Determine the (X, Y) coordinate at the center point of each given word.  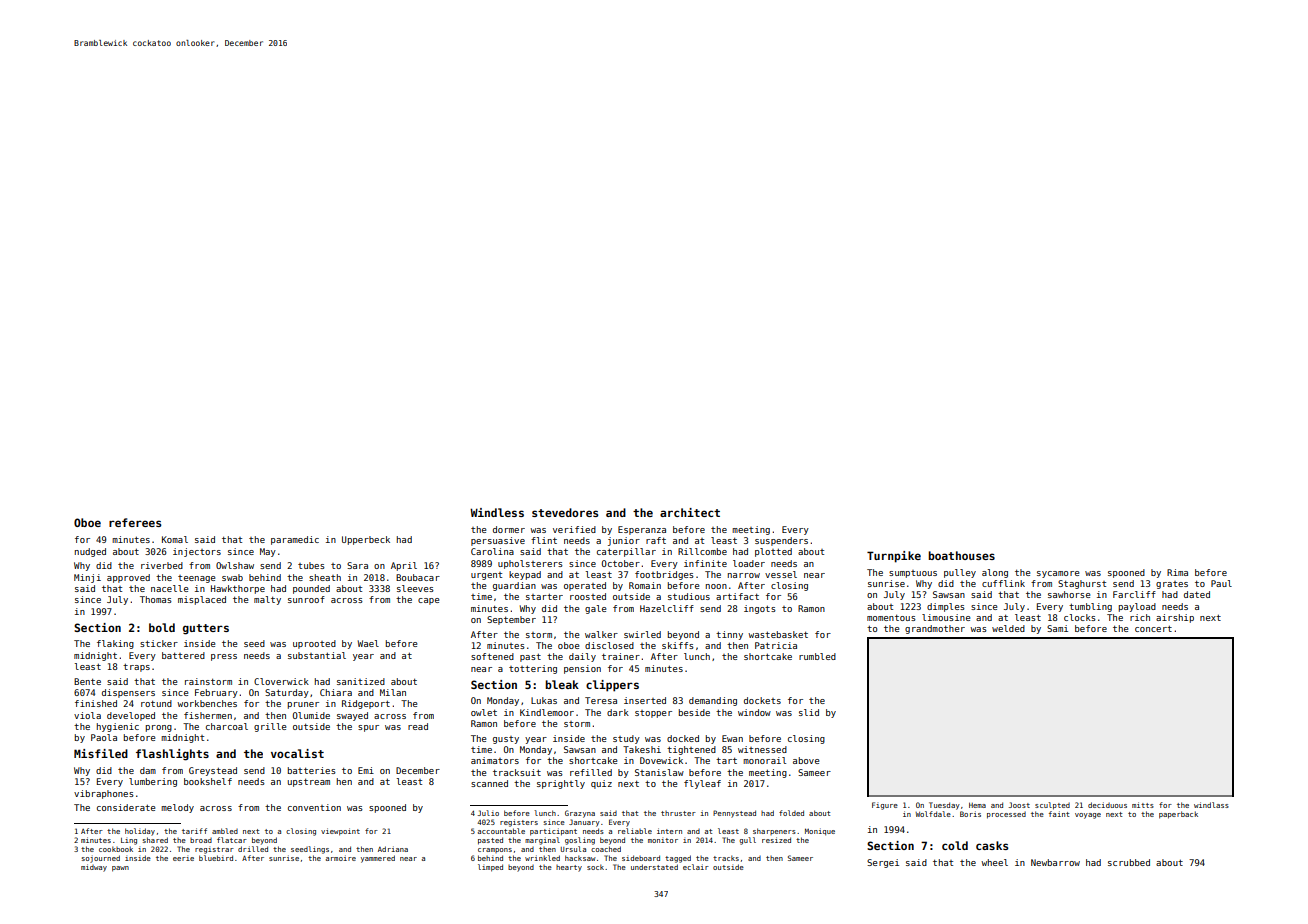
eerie (183, 859)
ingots (760, 609)
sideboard (641, 858)
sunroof (306, 599)
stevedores (565, 512)
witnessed (762, 749)
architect (690, 512)
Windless (497, 512)
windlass (1211, 805)
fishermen (208, 715)
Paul (1221, 583)
